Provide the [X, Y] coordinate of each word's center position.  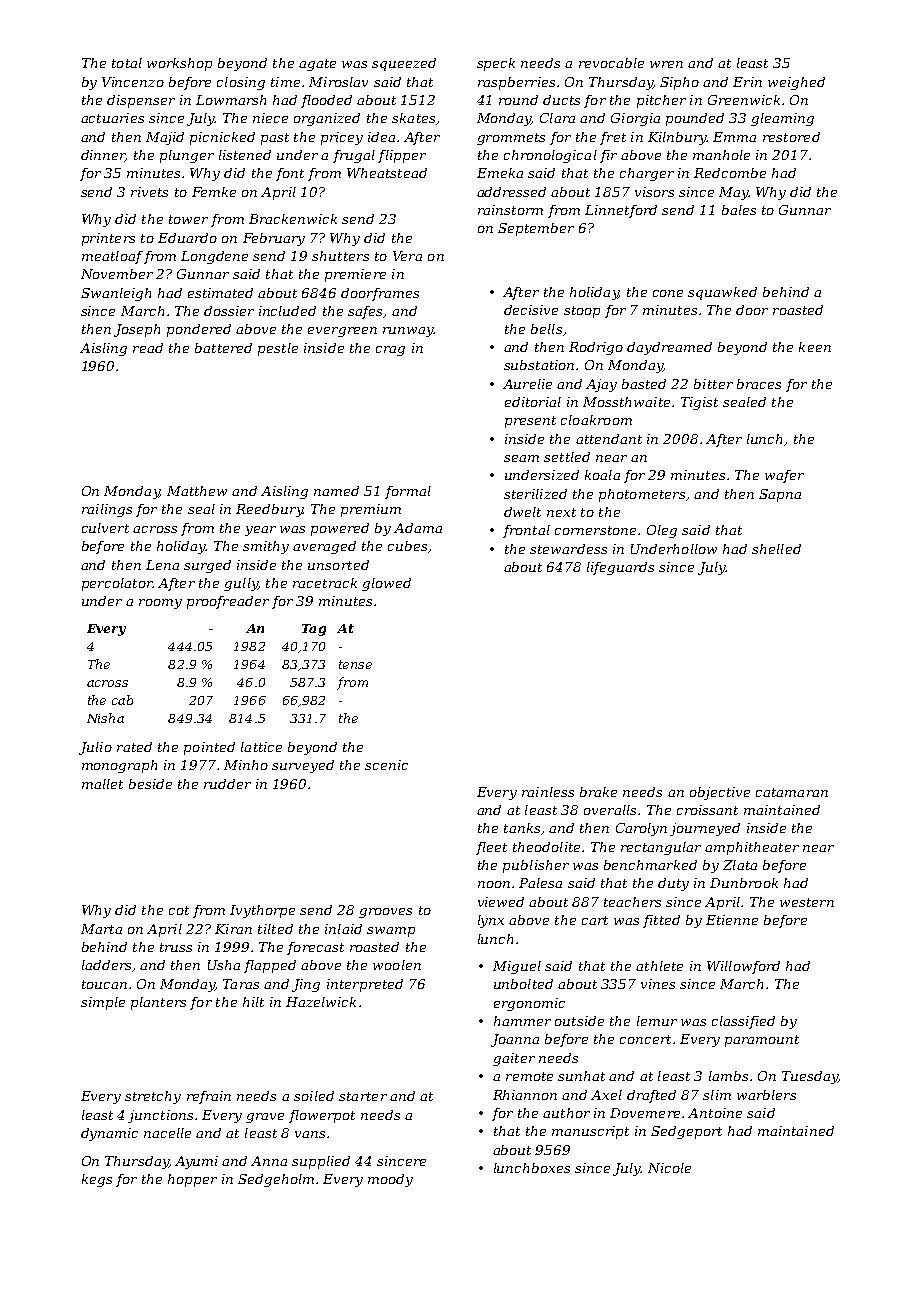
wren [666, 64]
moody [390, 1180]
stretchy [153, 1097]
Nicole [669, 1168]
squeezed [404, 64]
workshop [179, 64]
